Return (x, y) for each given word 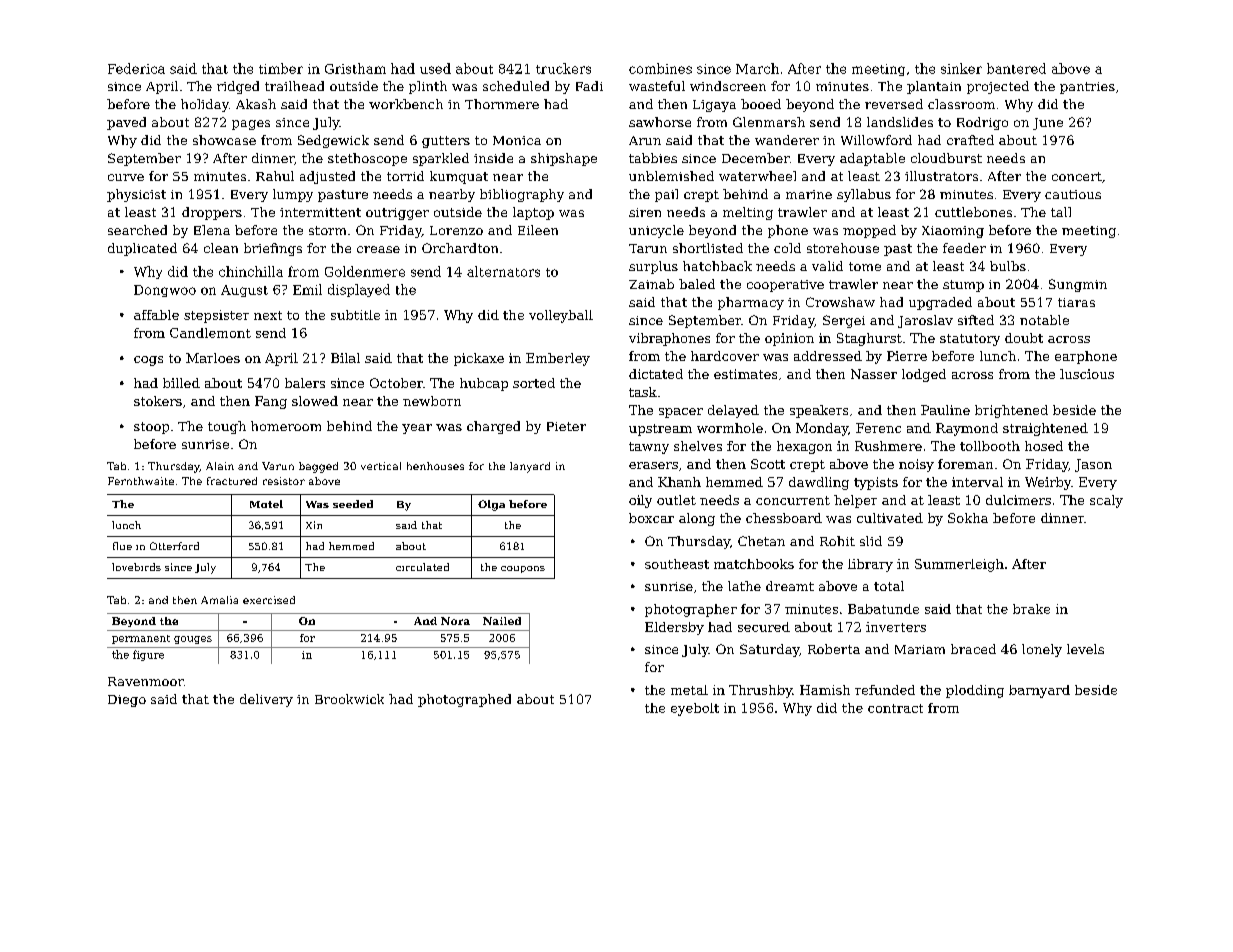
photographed (464, 700)
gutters (446, 142)
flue (122, 546)
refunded (885, 690)
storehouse (843, 248)
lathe (744, 586)
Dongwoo (165, 291)
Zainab (651, 284)
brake (1031, 609)
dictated (656, 374)
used (435, 68)
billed (181, 383)
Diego (127, 701)
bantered (1016, 68)
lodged (924, 375)
